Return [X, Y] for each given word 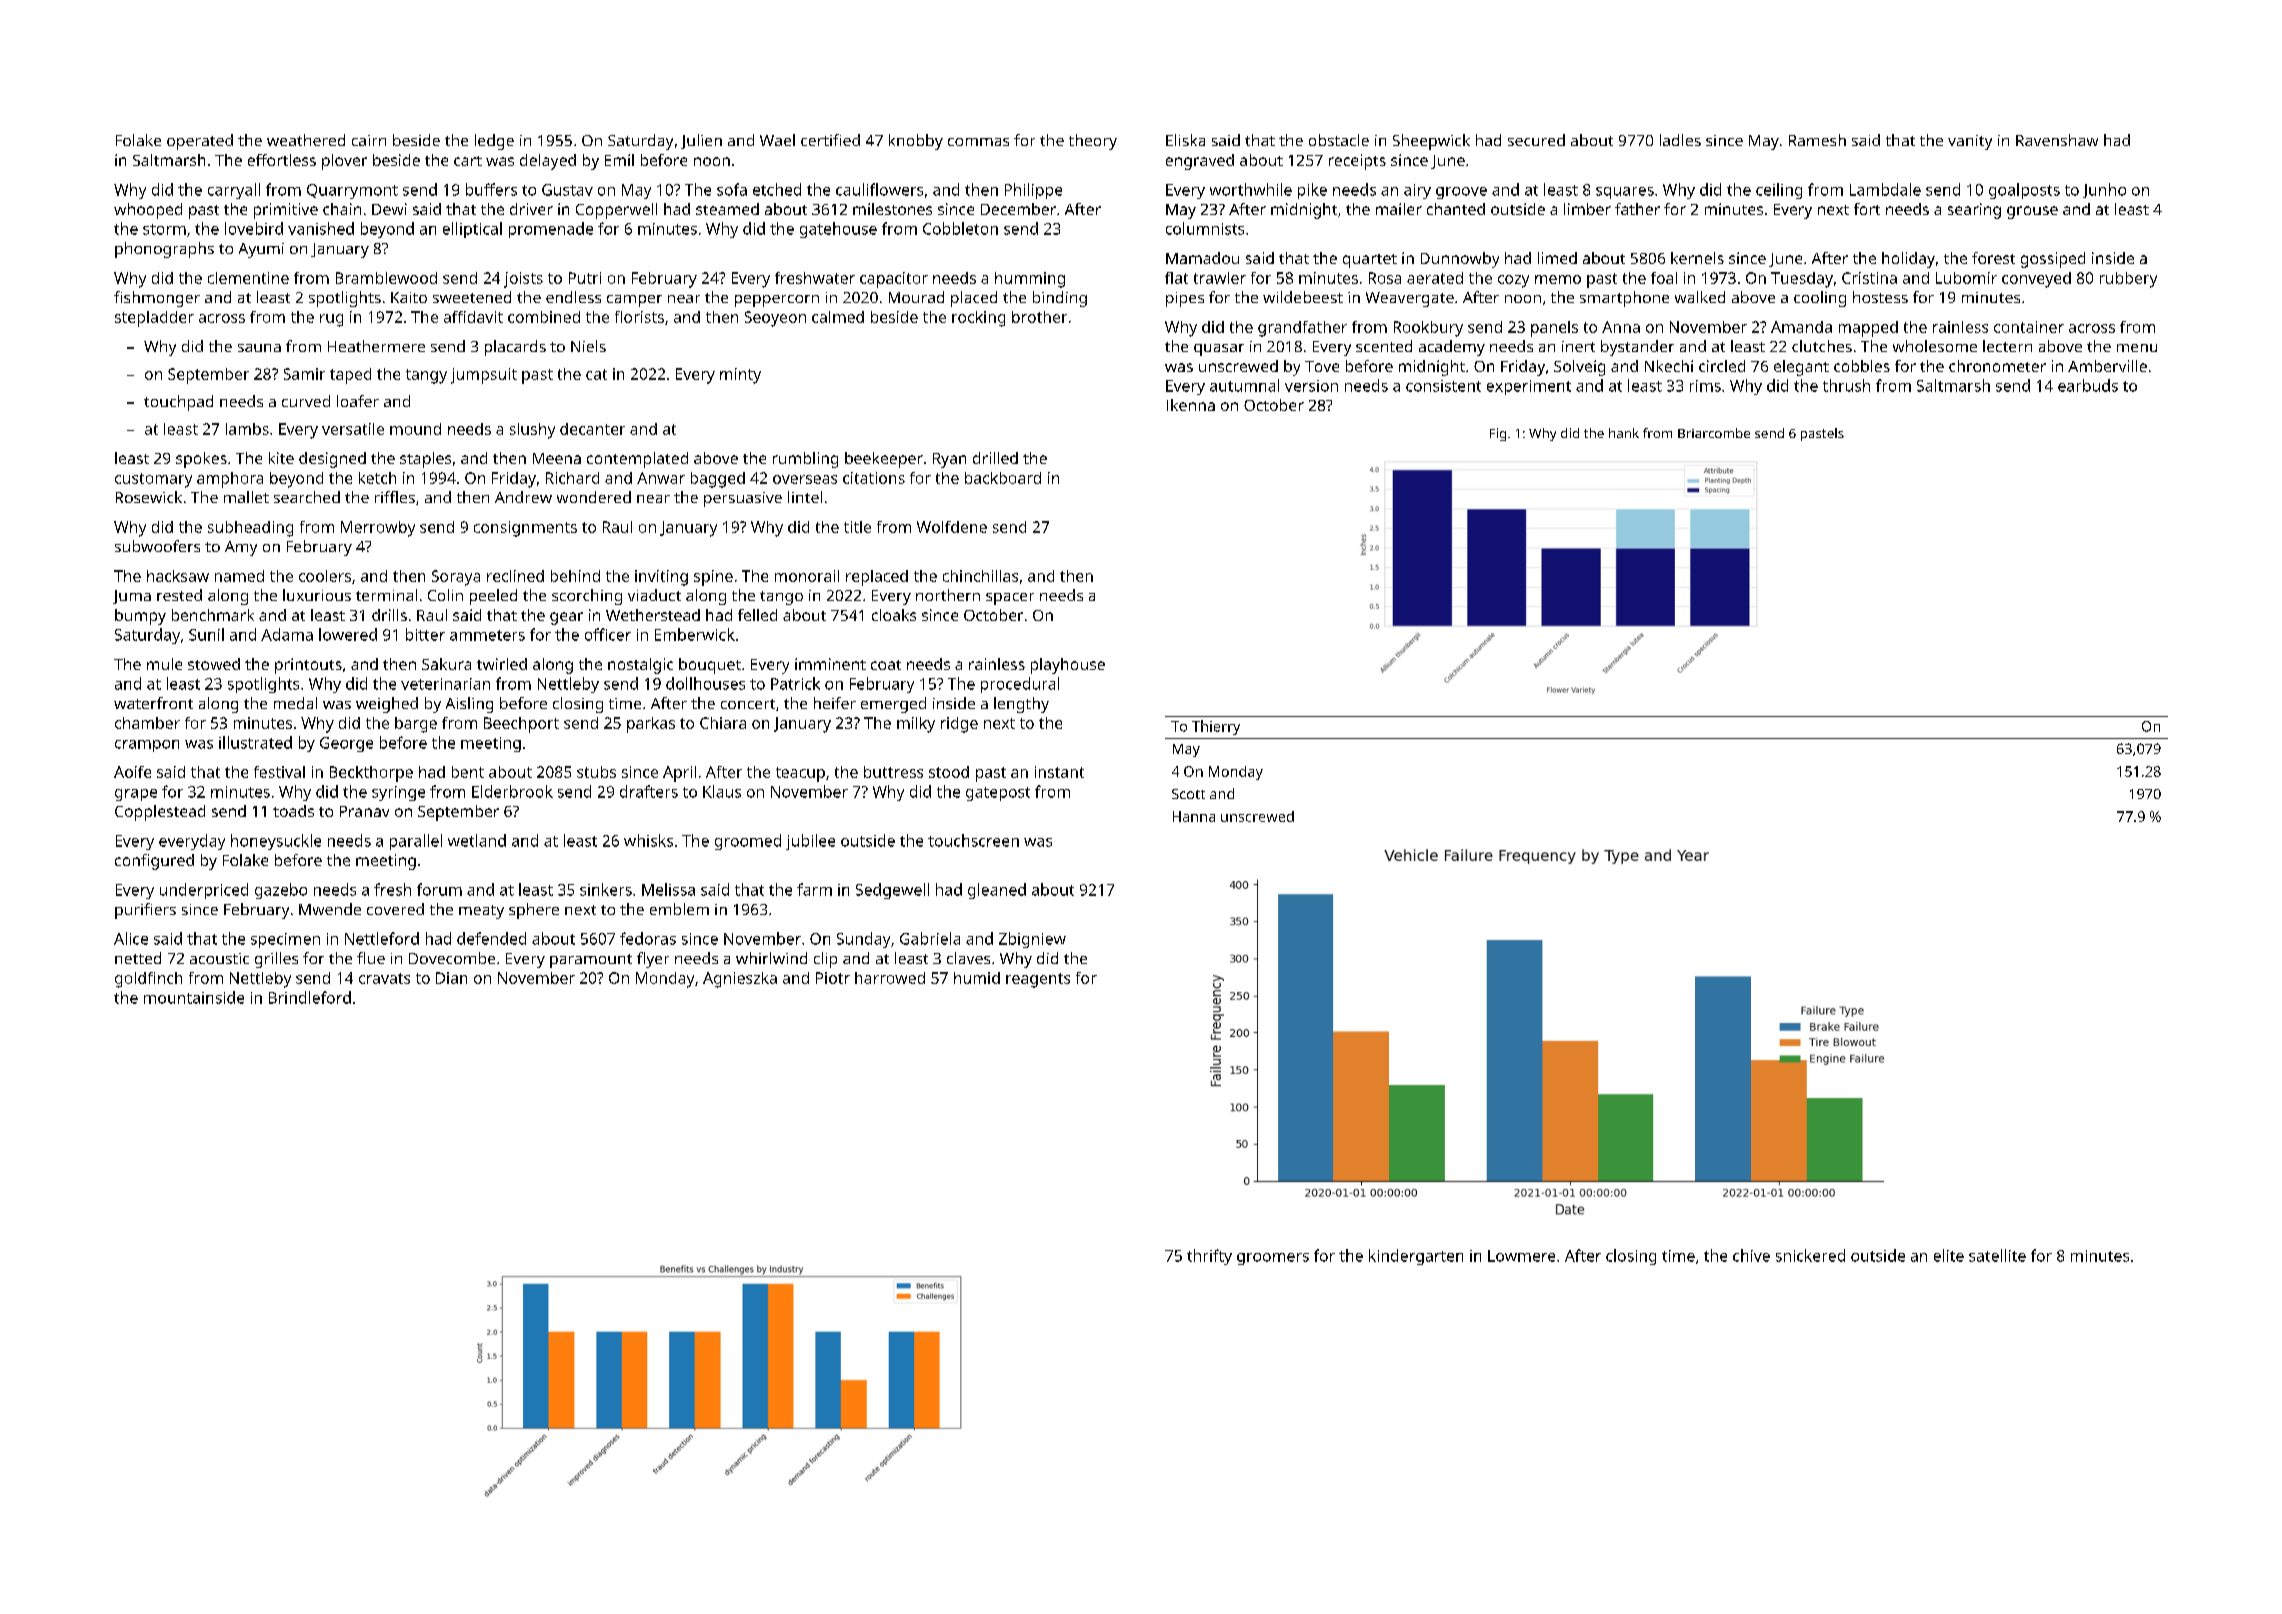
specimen [285, 940]
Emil [619, 160]
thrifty [1209, 1257]
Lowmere [1521, 1256]
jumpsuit [484, 376]
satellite [1997, 1255]
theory [1093, 142]
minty [740, 376]
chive [1751, 1255]
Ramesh [1817, 140]
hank [1624, 433]
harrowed [890, 978]
